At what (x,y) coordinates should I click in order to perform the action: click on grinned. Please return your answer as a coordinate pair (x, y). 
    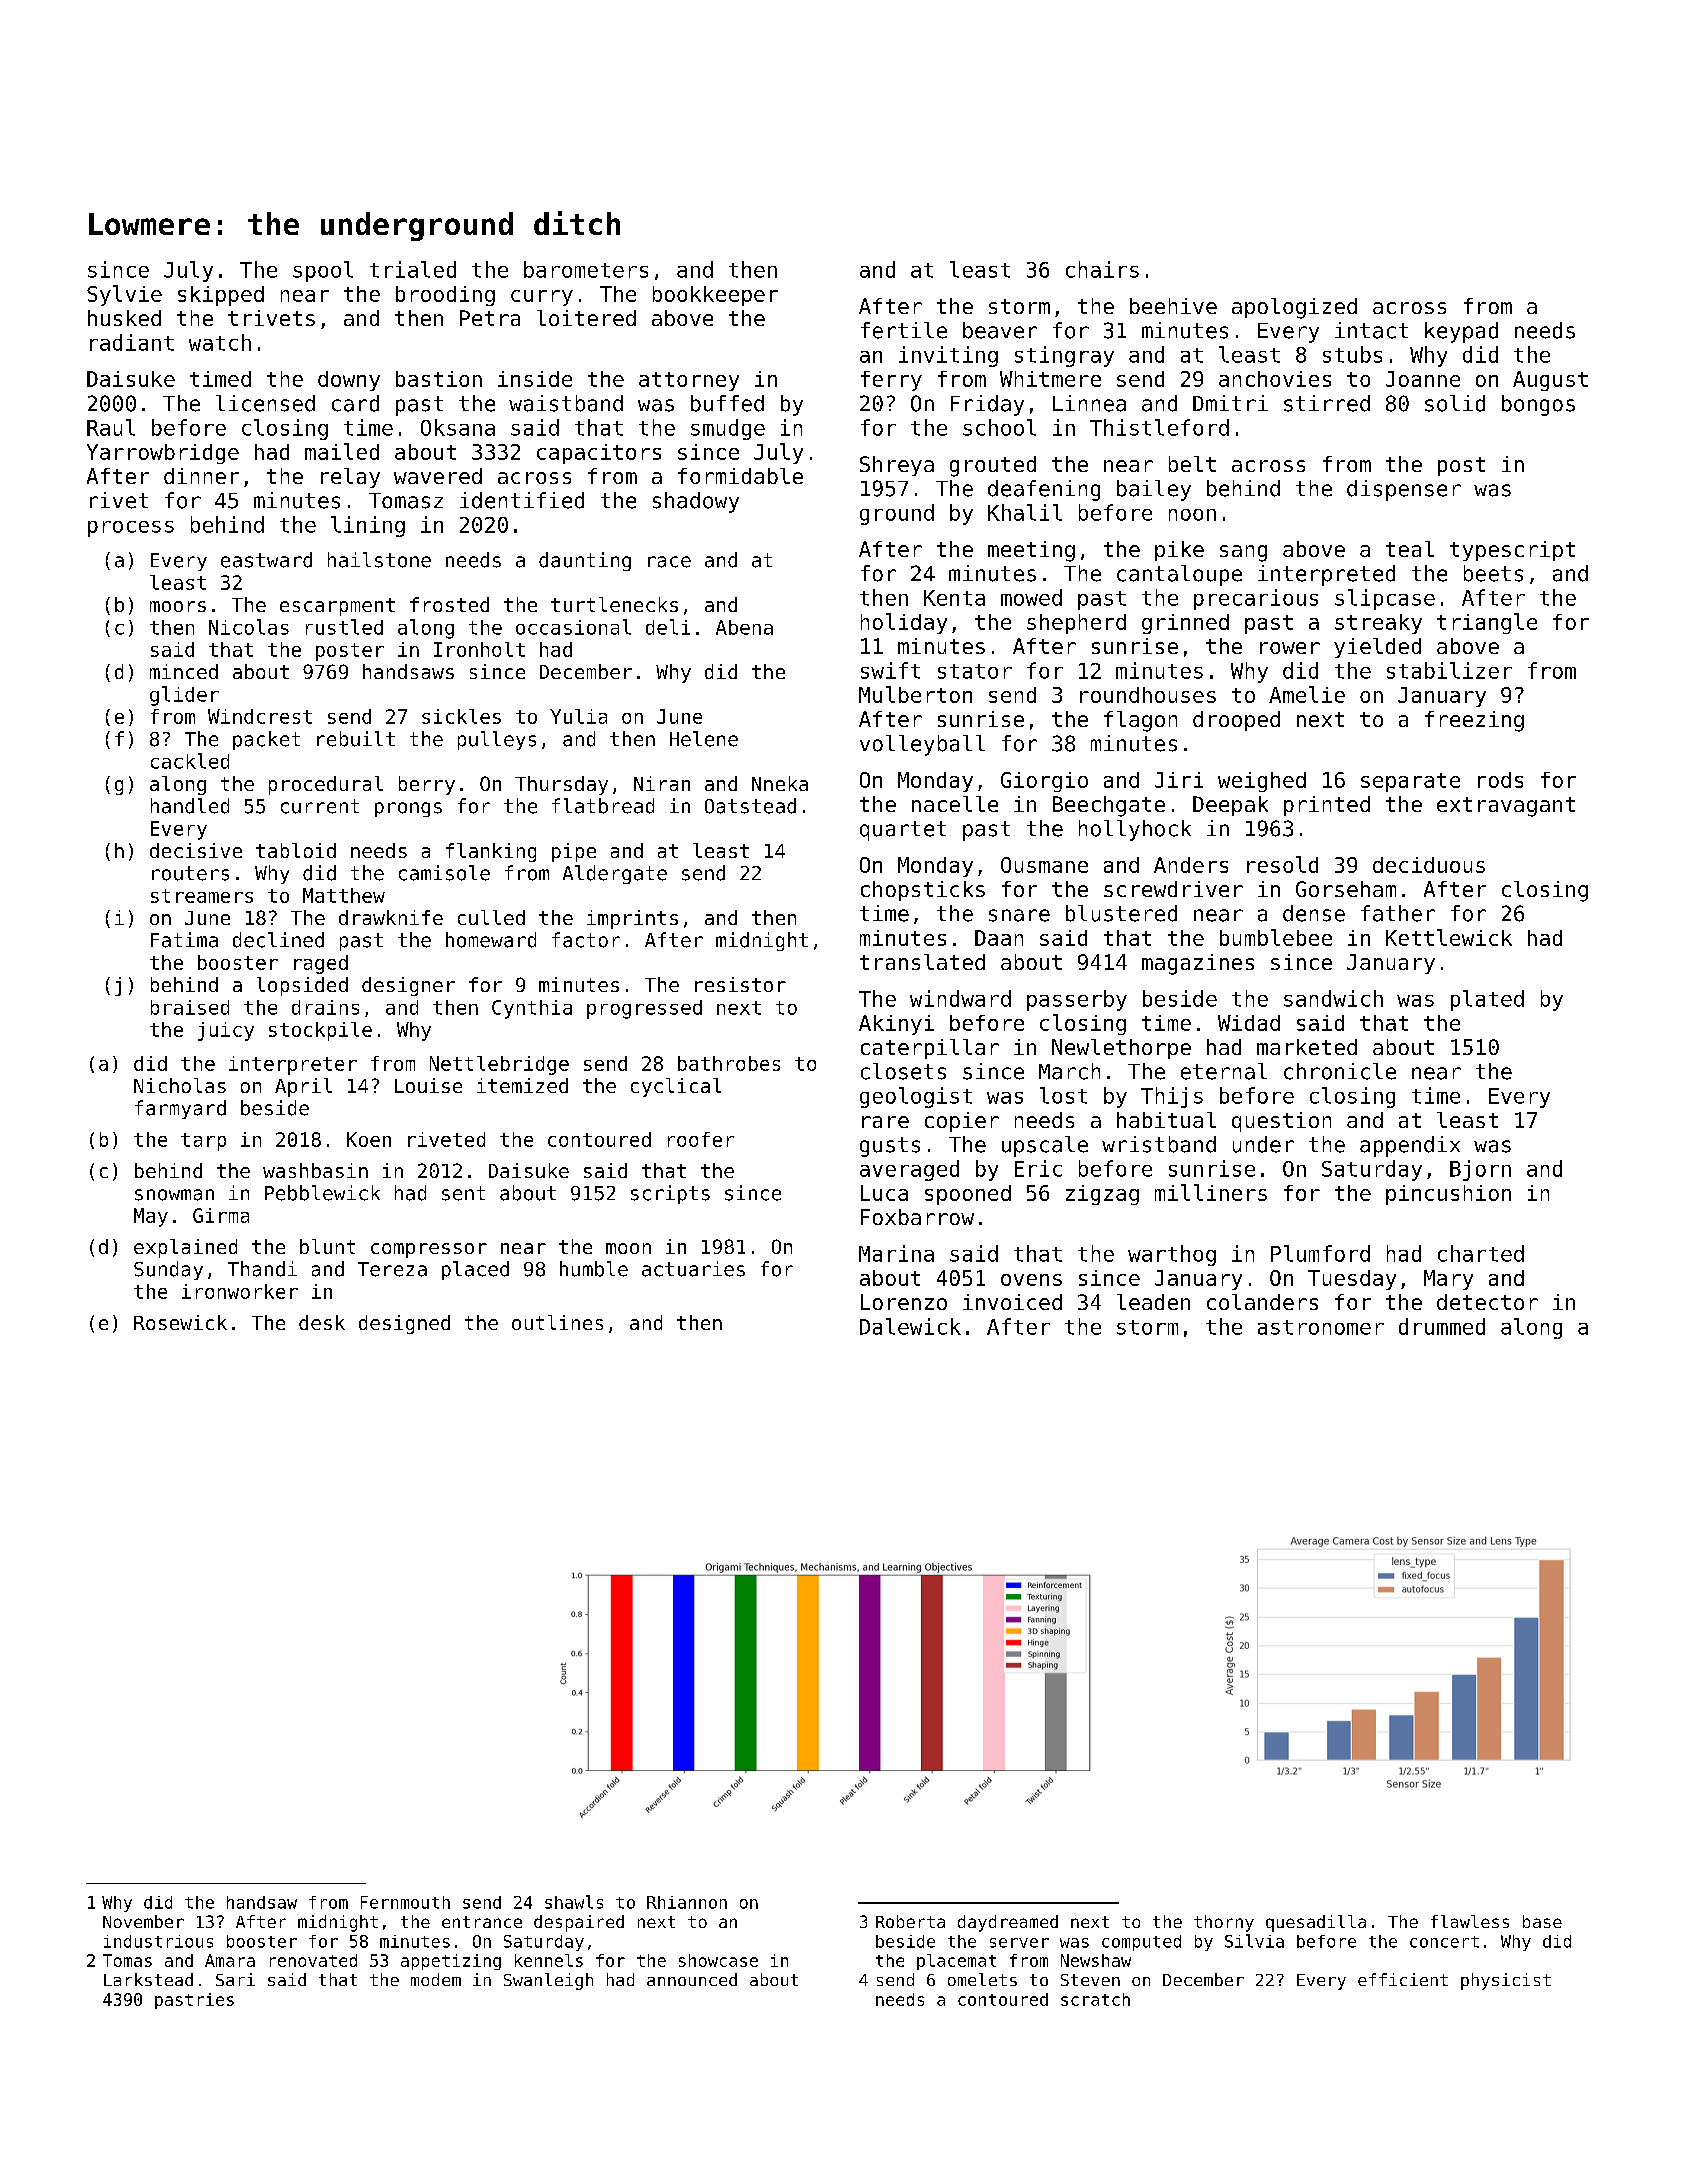
    Looking at the image, I should click on (1185, 624).
